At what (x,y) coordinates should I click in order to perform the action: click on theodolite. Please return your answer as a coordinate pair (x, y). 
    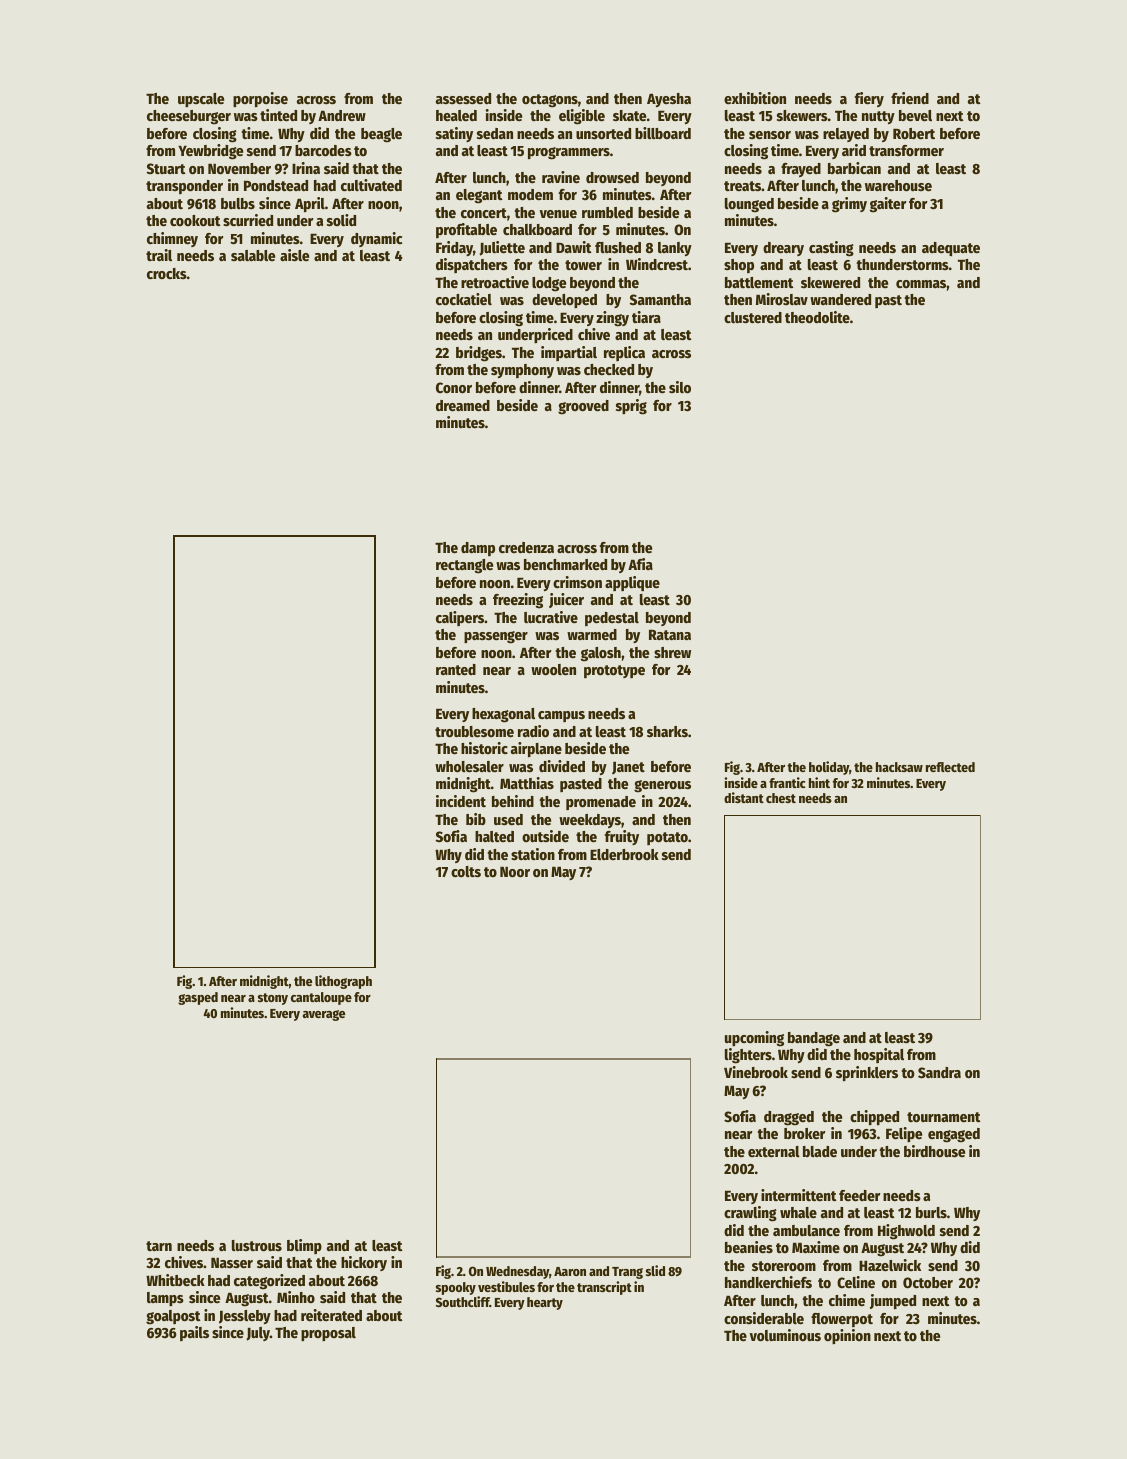
    Looking at the image, I should click on (817, 317).
